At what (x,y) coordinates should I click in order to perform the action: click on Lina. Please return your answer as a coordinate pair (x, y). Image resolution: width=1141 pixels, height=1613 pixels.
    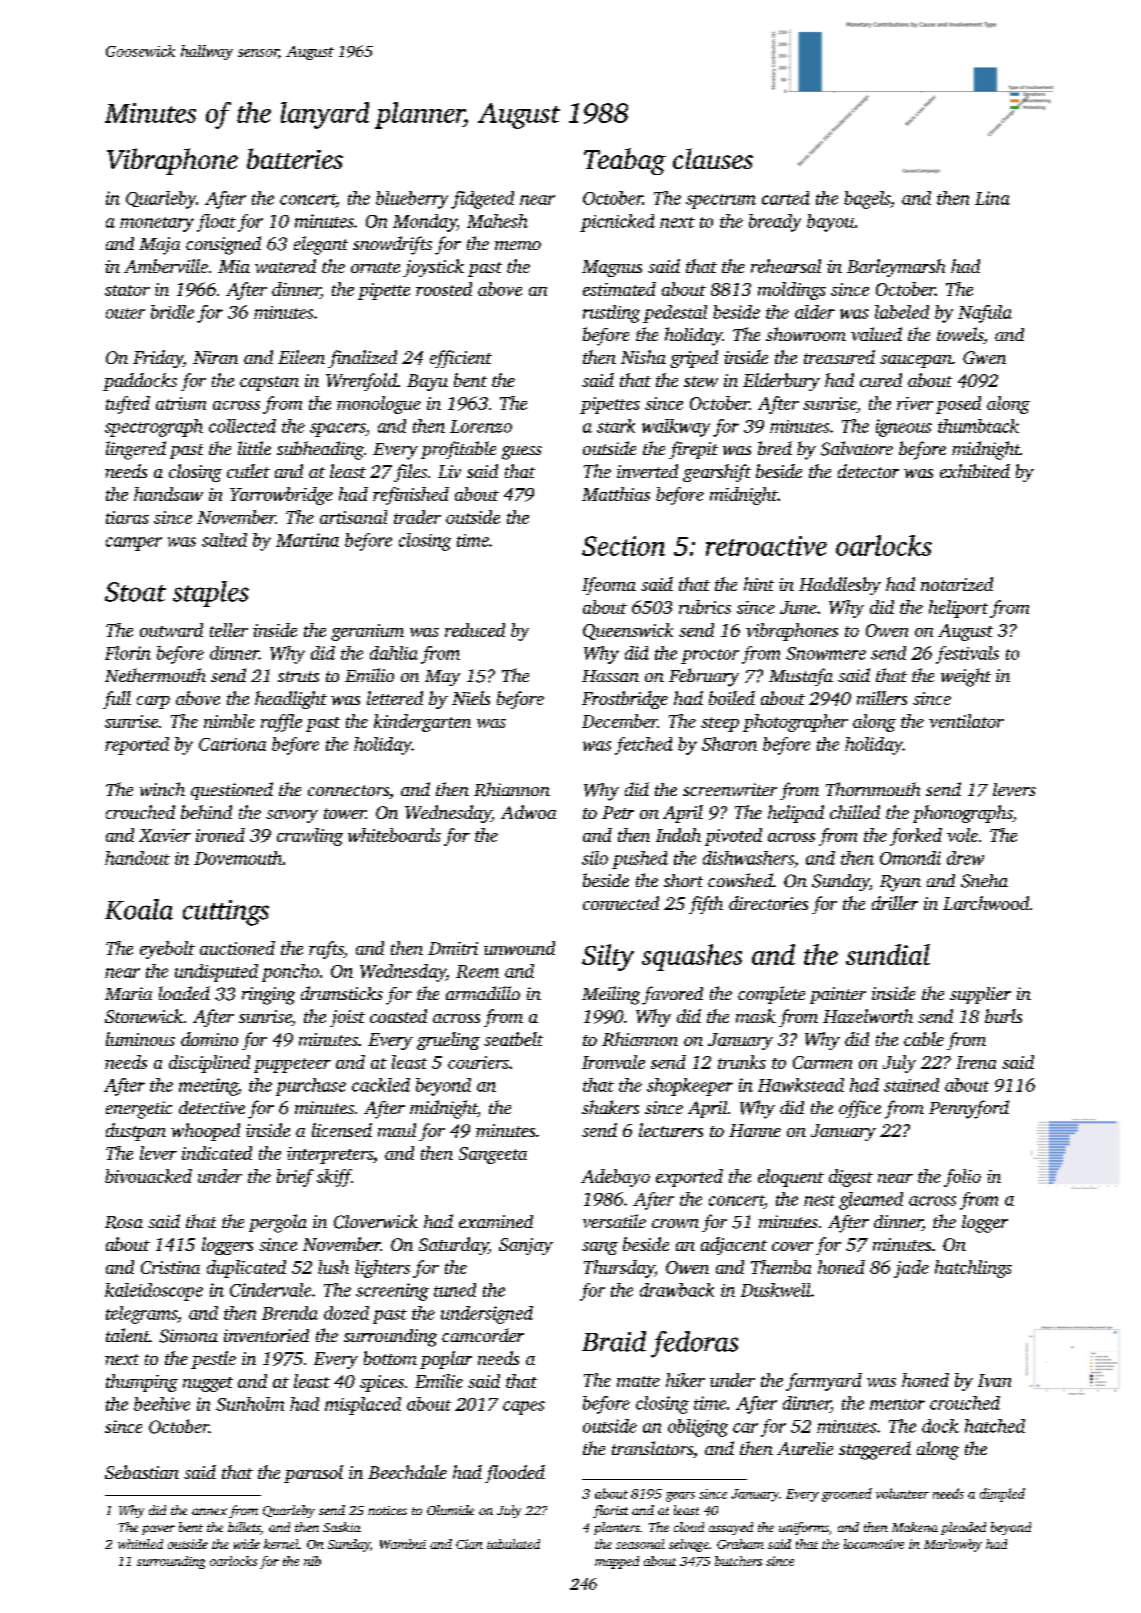
    Looking at the image, I should click on (992, 198).
